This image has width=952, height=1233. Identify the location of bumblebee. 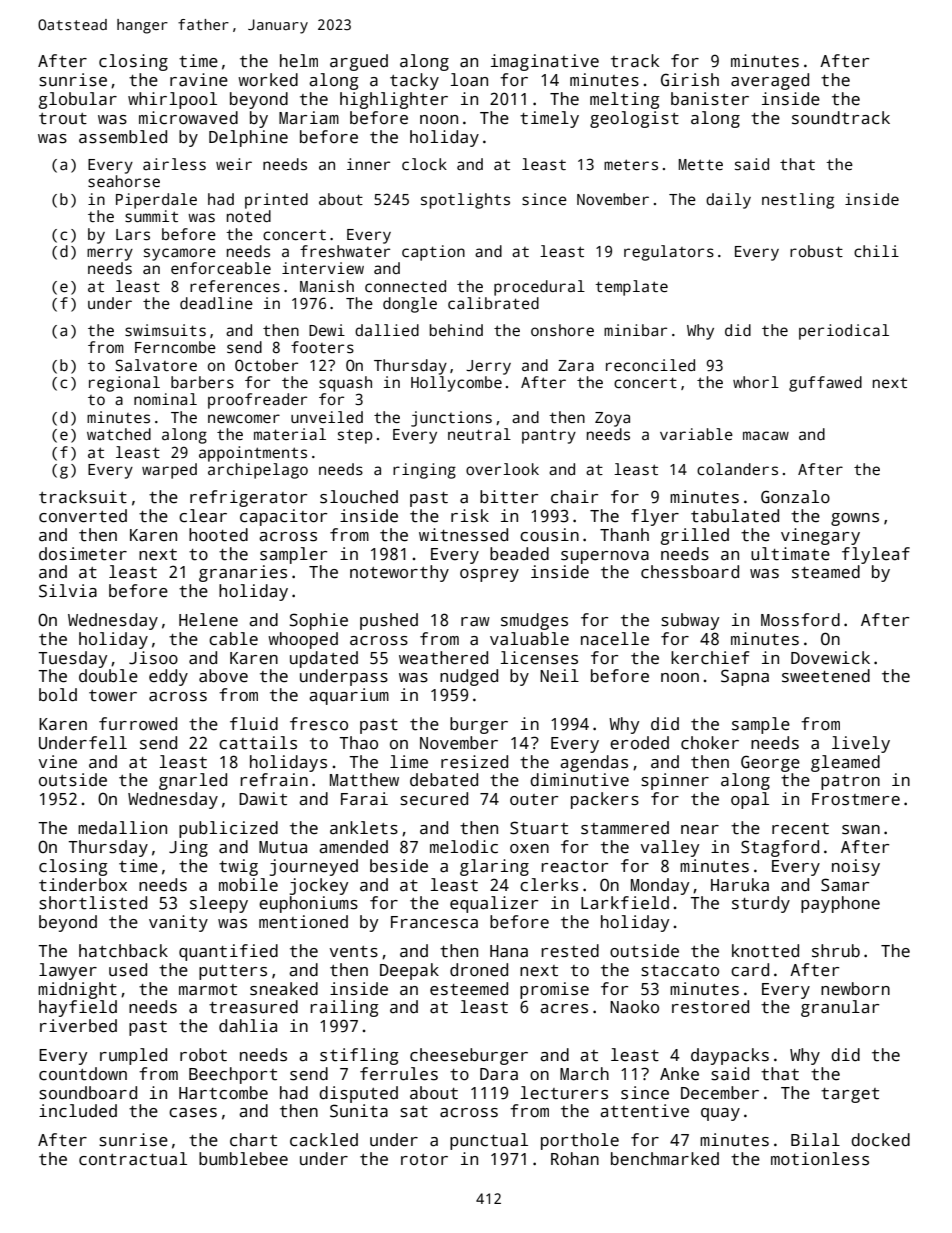
(243, 1159).
